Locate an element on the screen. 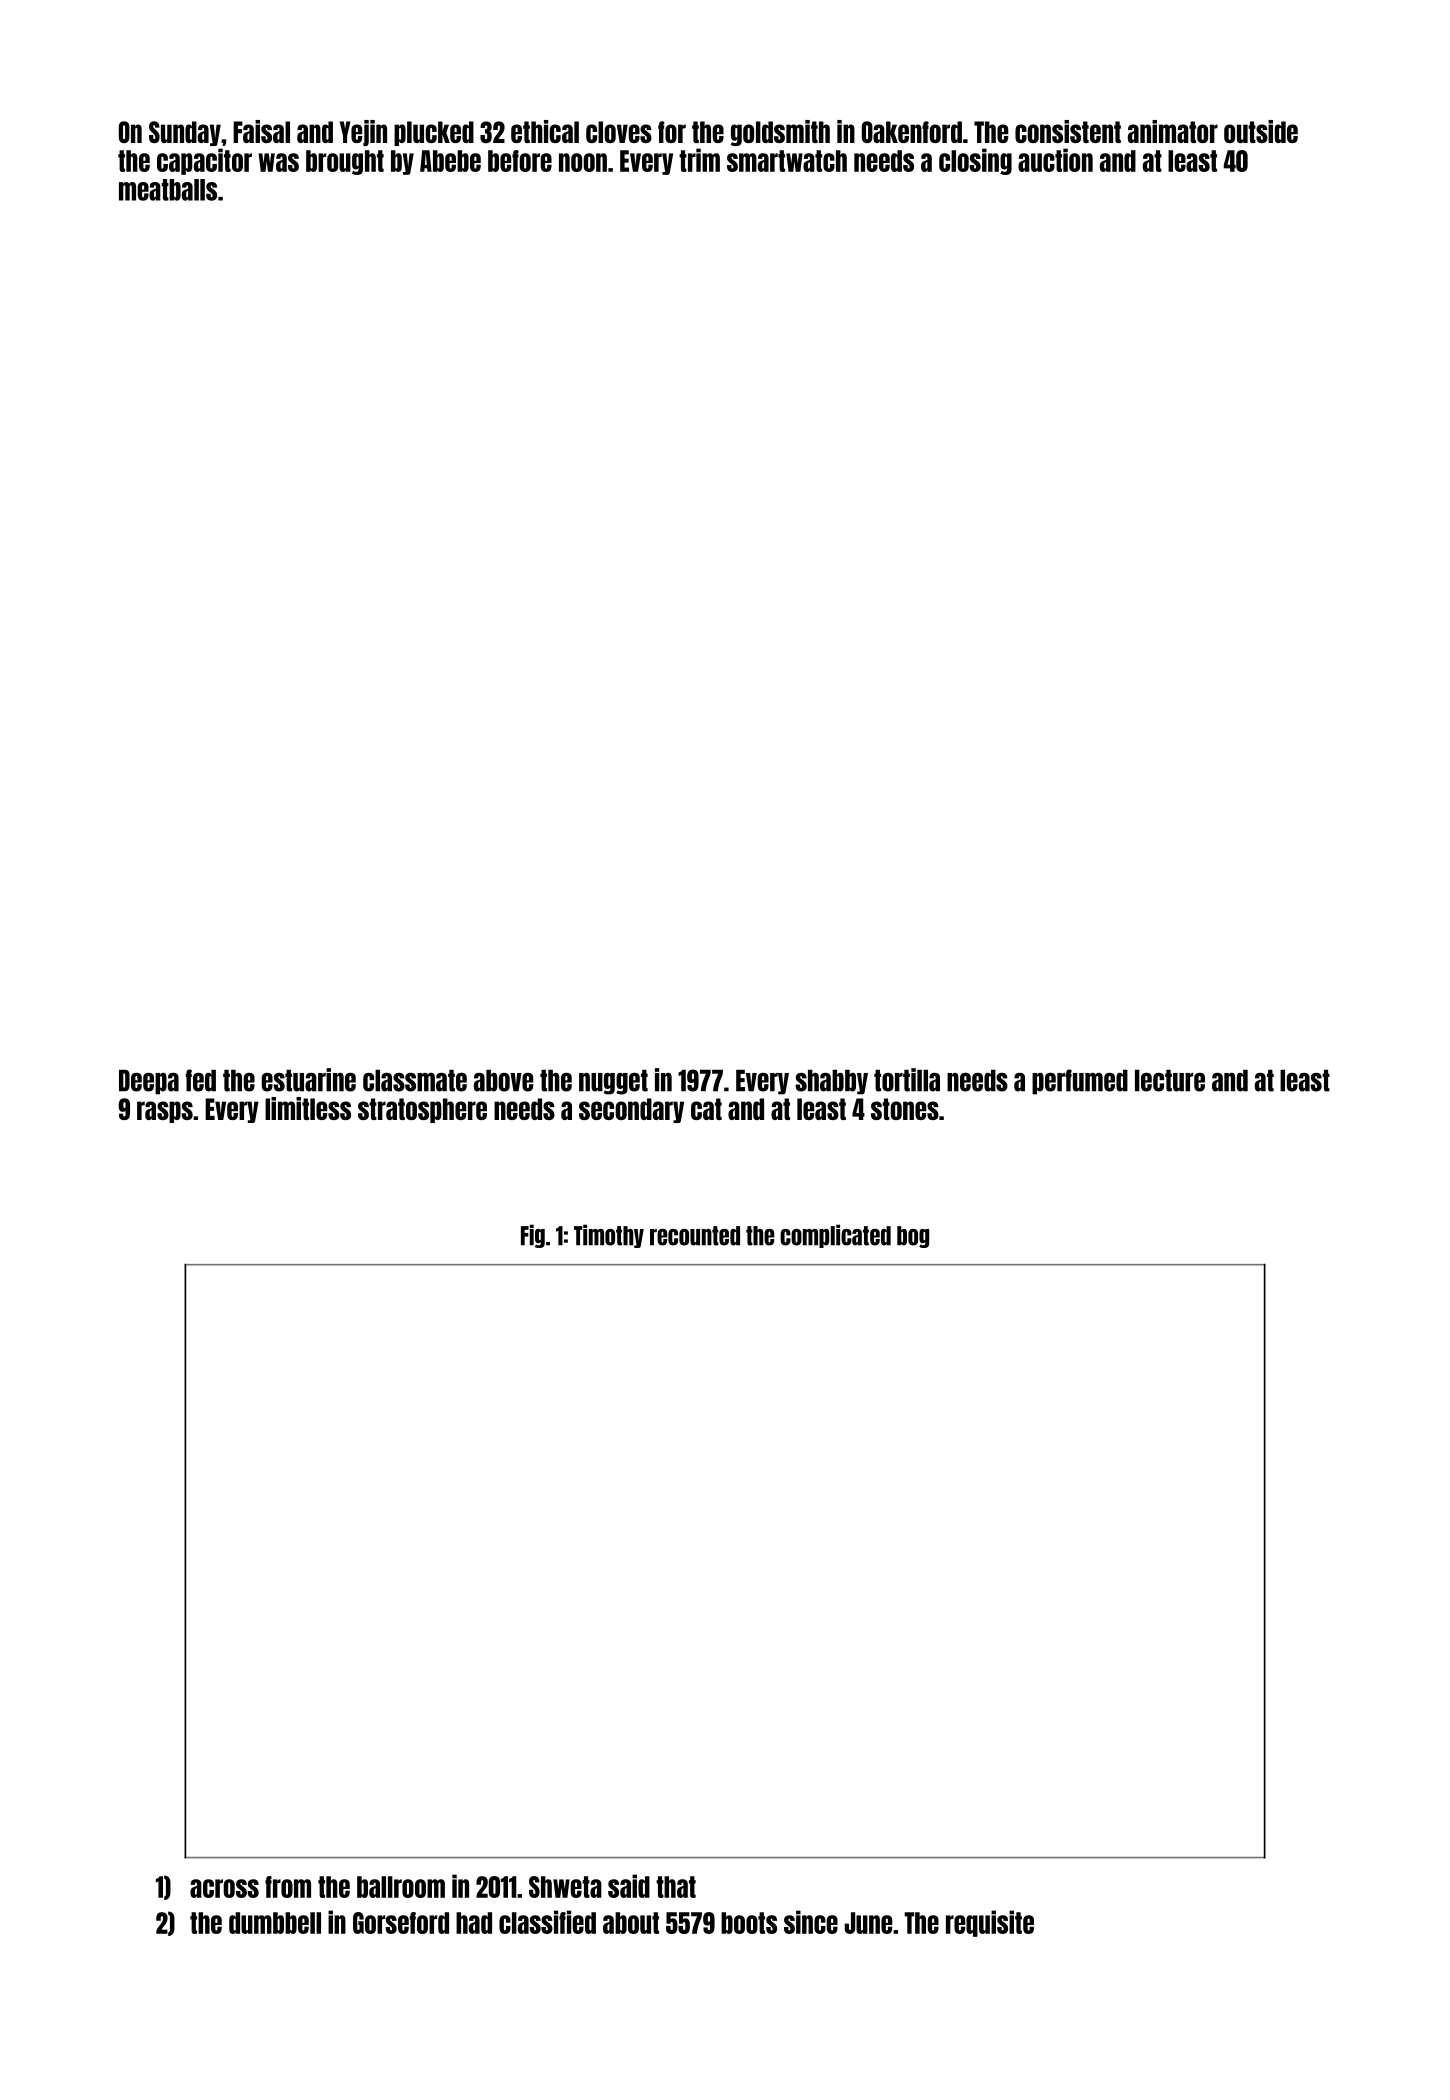 Image resolution: width=1450 pixels, height=2100 pixels. bog is located at coordinates (913, 1237).
